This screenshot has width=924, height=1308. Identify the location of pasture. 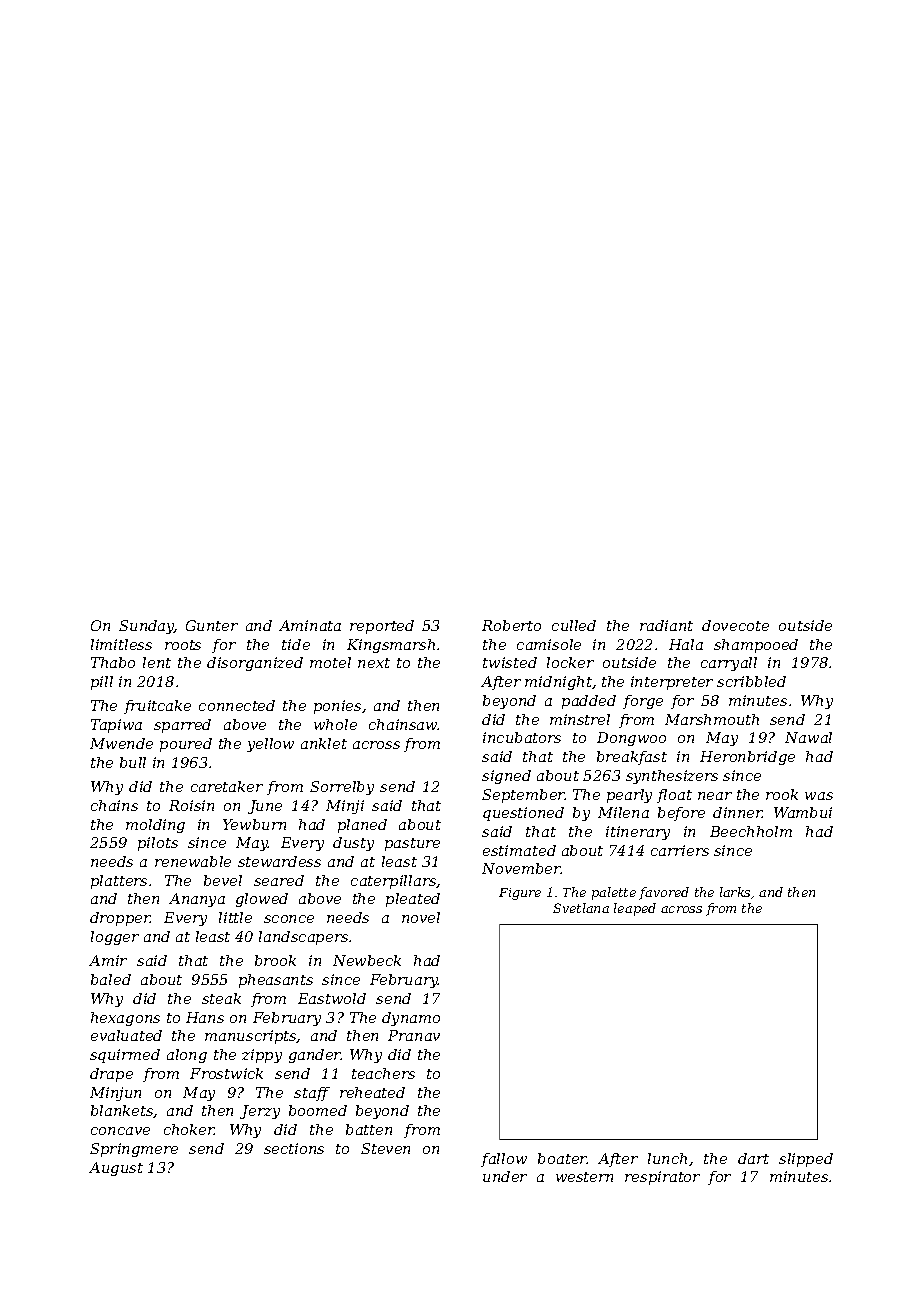
(412, 844).
